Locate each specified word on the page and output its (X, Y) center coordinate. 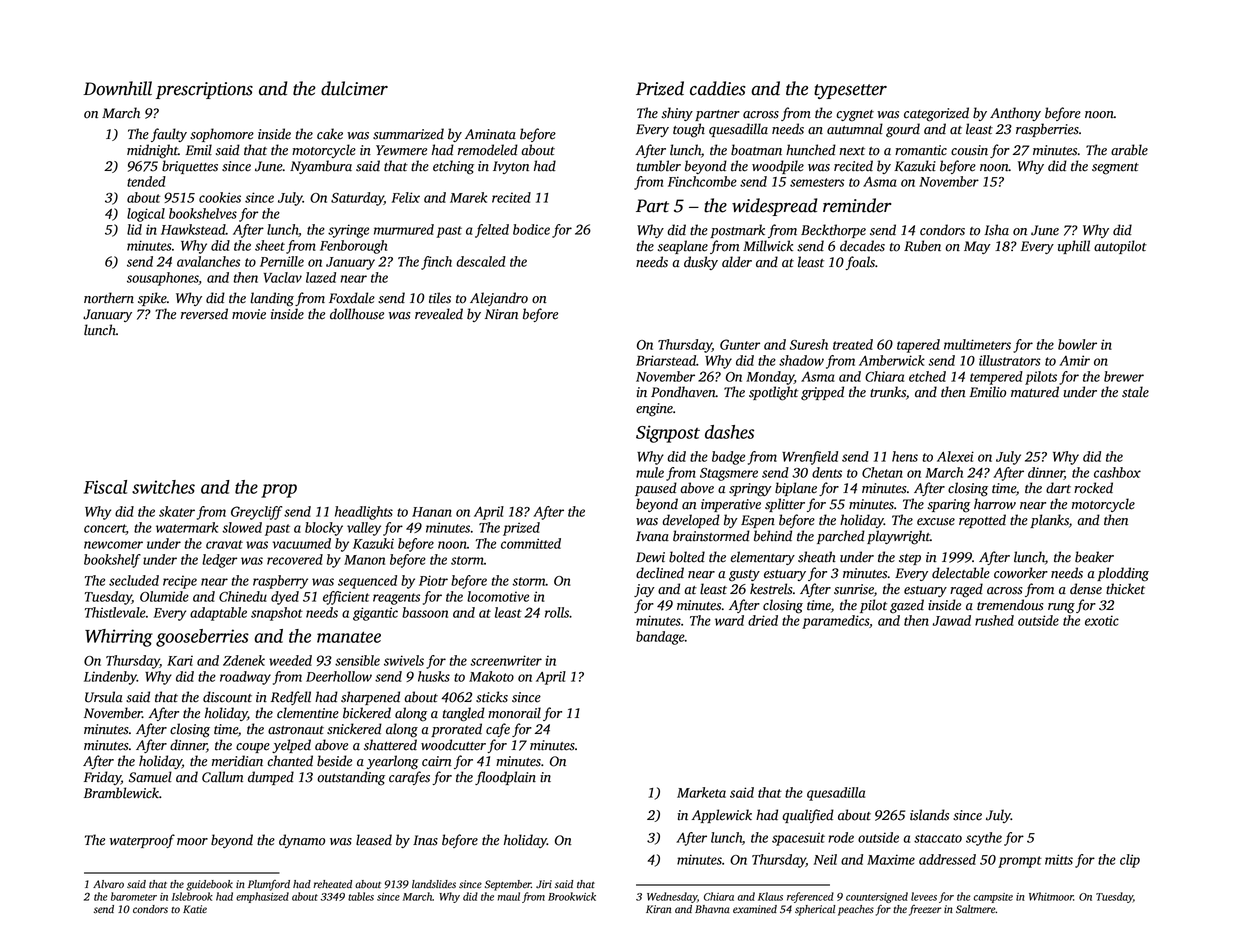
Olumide (164, 596)
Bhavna (712, 909)
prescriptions (204, 90)
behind (773, 536)
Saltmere (976, 909)
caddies (718, 88)
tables (361, 896)
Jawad (952, 620)
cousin (969, 150)
